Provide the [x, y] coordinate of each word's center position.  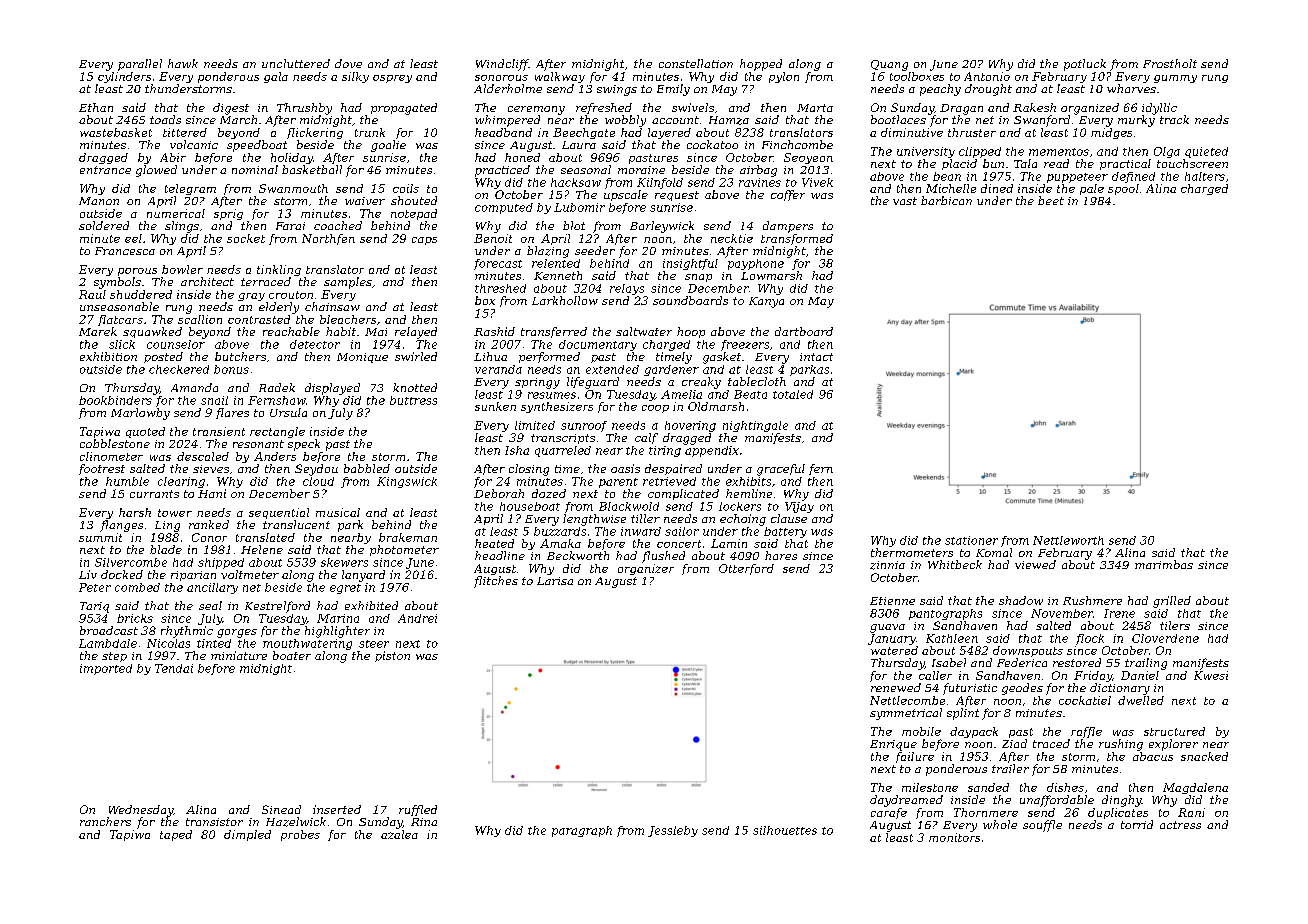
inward [641, 531]
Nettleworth [1068, 540]
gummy [1175, 79]
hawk [183, 63]
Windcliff [502, 65]
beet [1051, 200]
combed [137, 587]
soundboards [690, 300]
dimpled [247, 835]
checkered [179, 369]
